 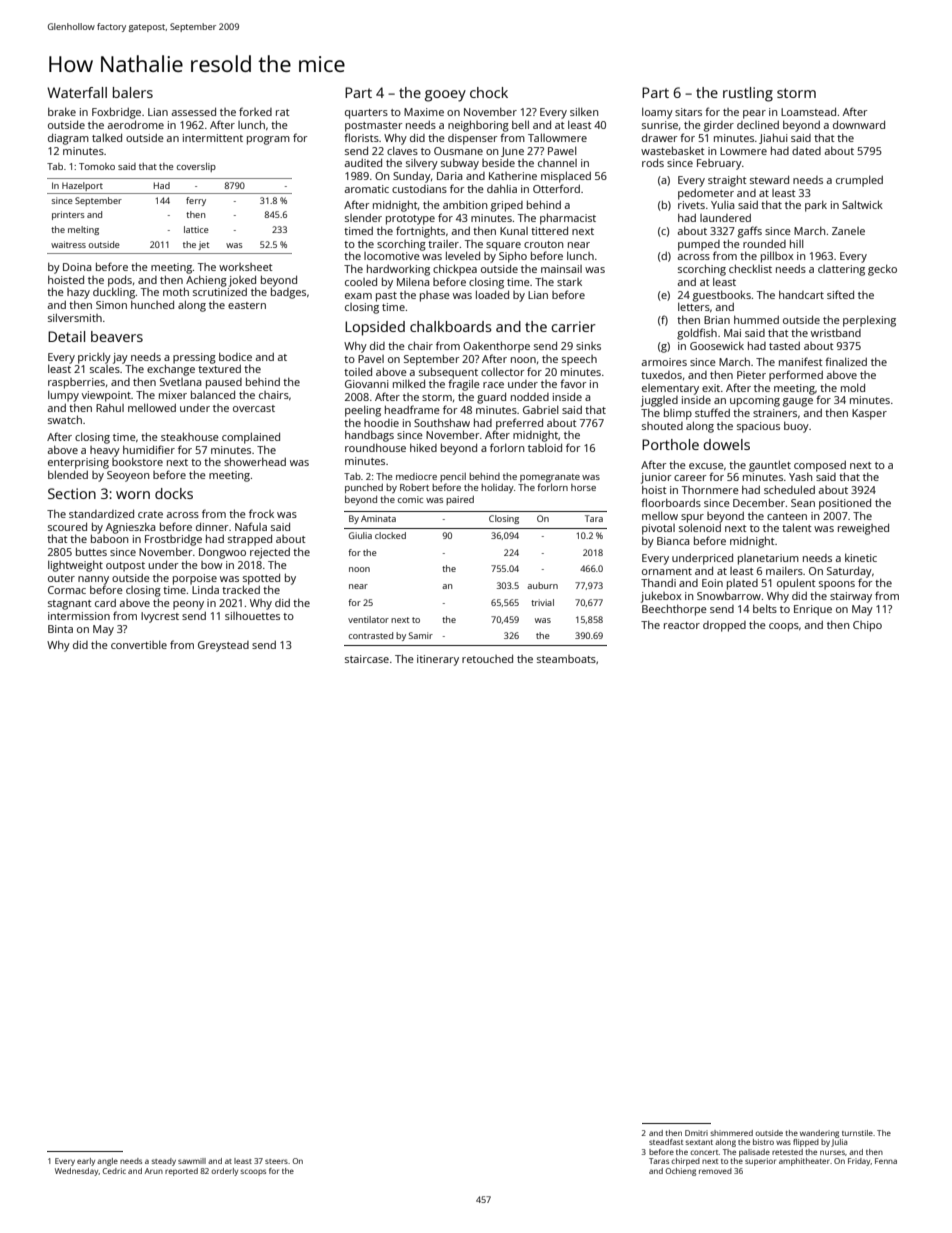 I want to click on orderly, so click(x=224, y=1172).
